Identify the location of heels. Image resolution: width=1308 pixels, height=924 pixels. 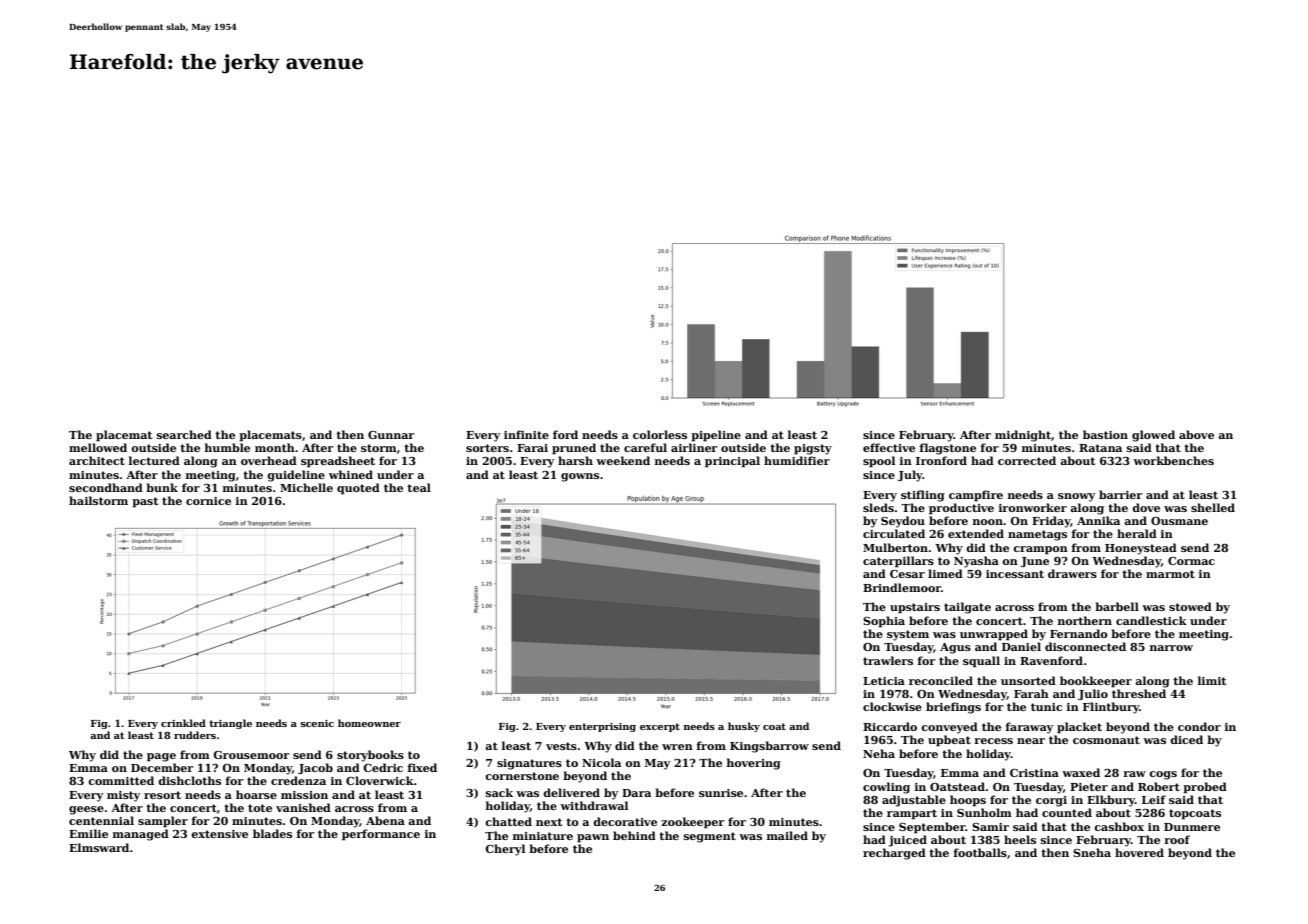
(1020, 839).
